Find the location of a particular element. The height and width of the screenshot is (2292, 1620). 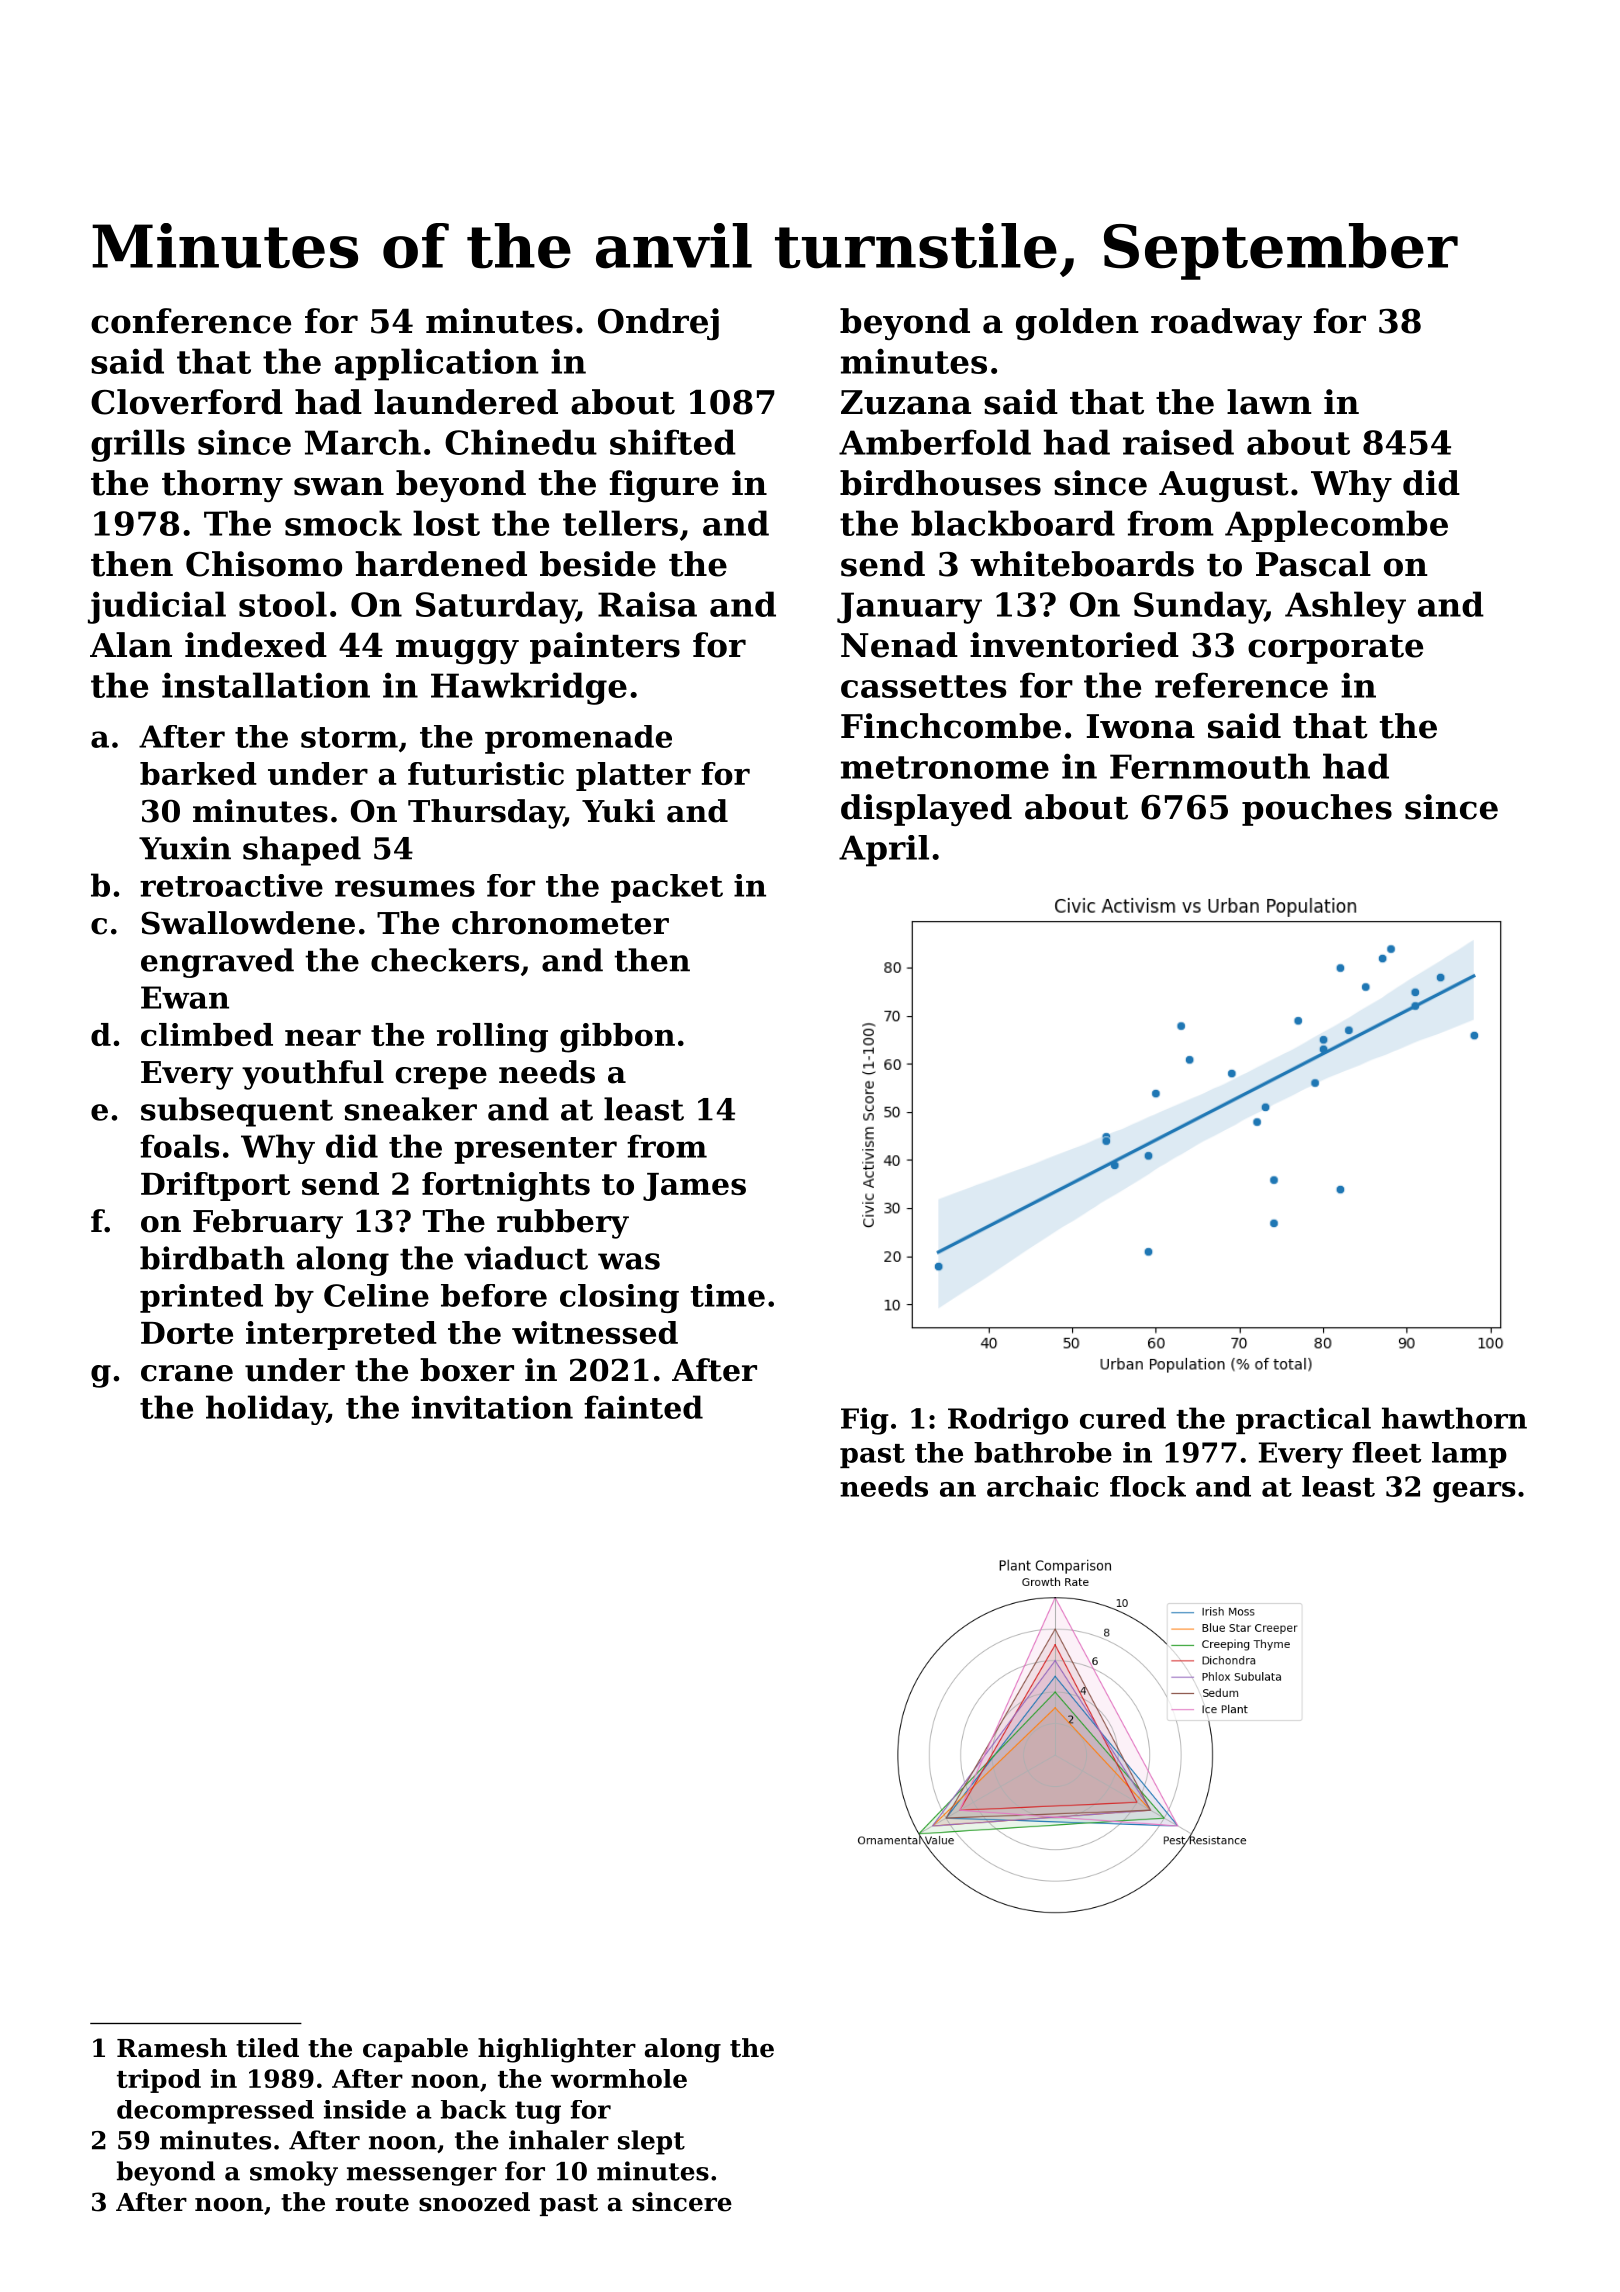

gears is located at coordinates (1474, 1492).
